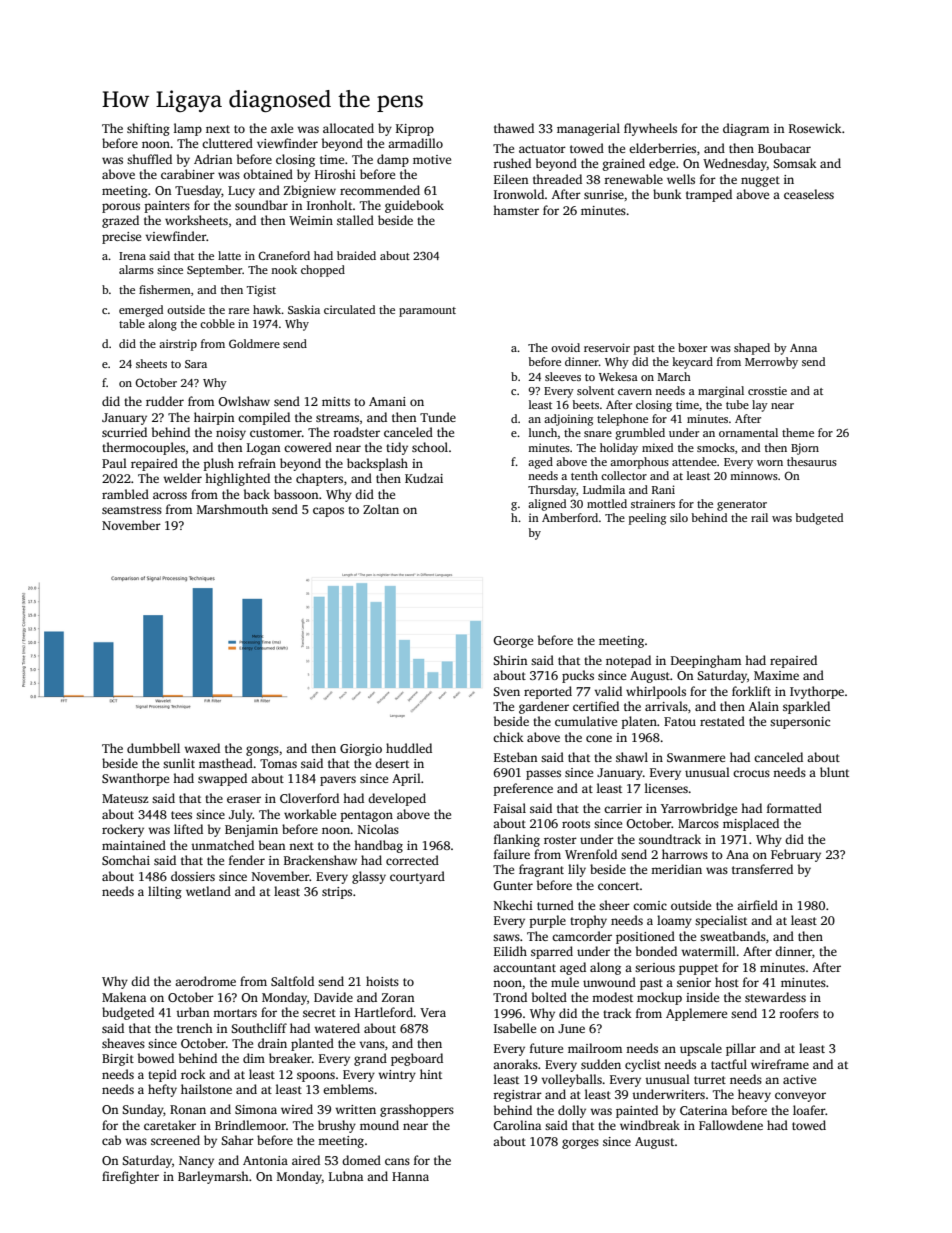 This screenshot has width=952, height=1233. Describe the element at coordinates (346, 1176) in the screenshot. I see `Lubna` at that location.
